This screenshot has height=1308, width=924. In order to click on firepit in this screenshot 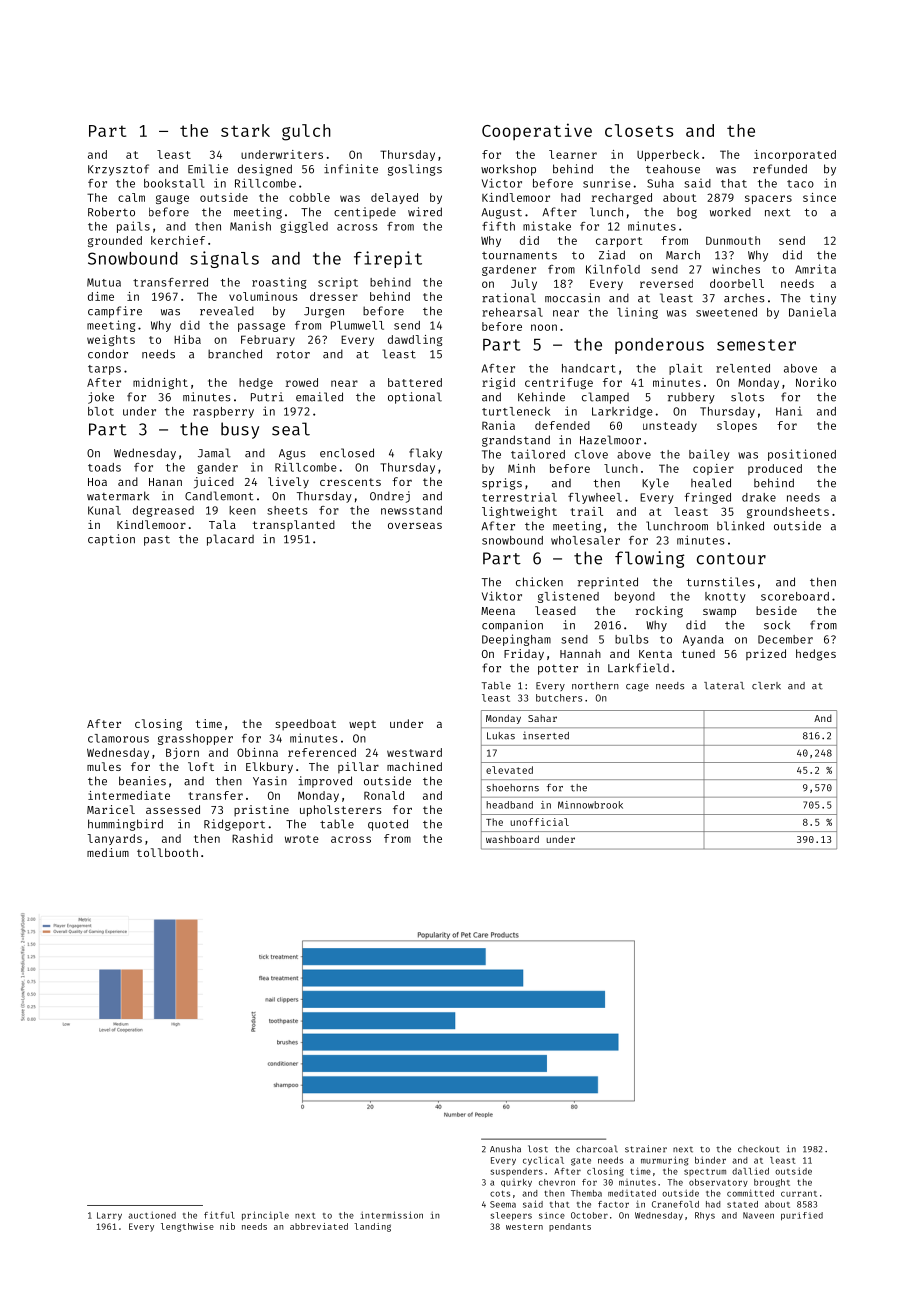, I will do `click(388, 259)`.
